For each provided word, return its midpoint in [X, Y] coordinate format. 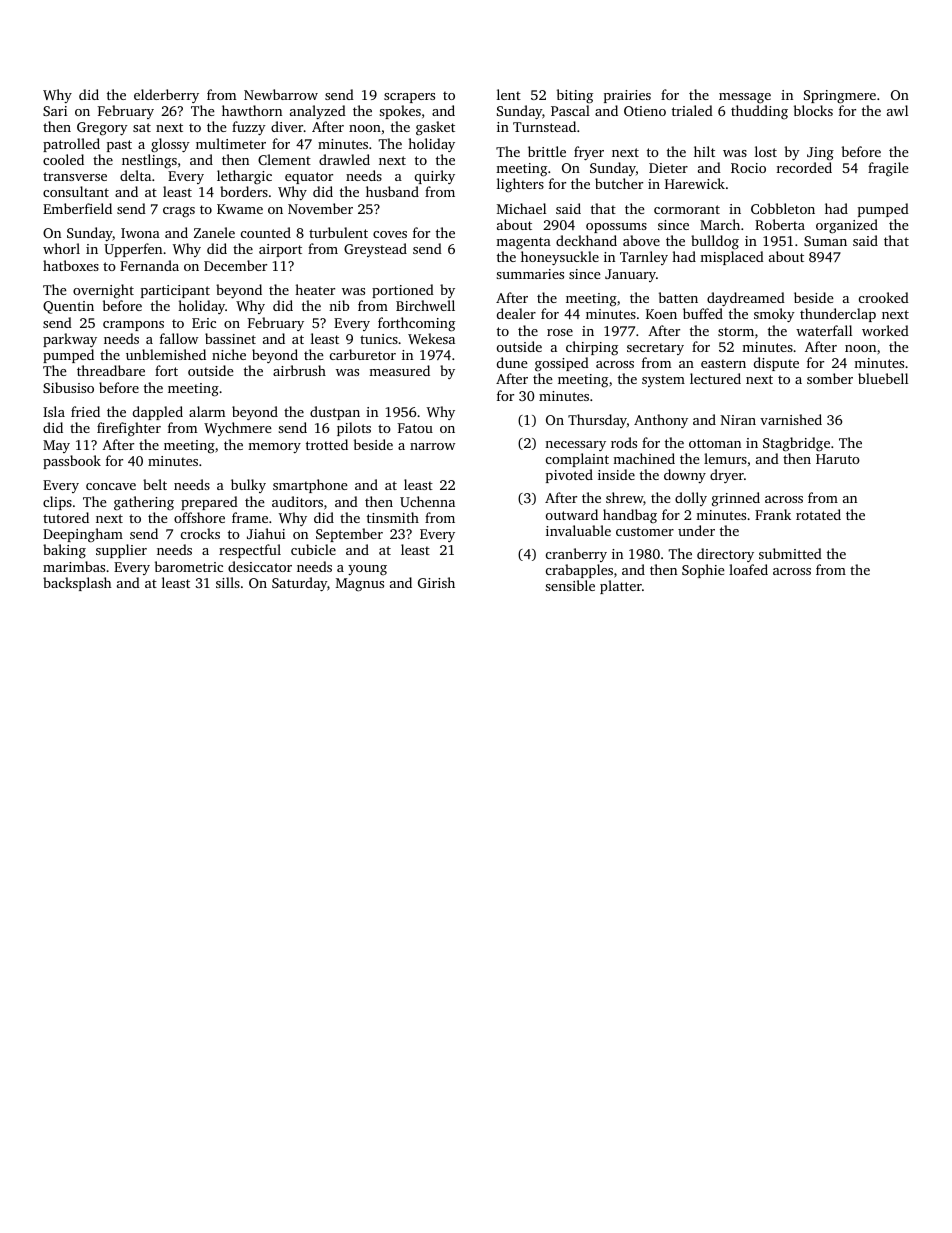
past [119, 146]
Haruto [838, 459]
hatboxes [71, 265]
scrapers [409, 98]
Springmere [840, 97]
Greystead [375, 250]
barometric [189, 566]
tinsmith [393, 517]
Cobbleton [783, 208]
